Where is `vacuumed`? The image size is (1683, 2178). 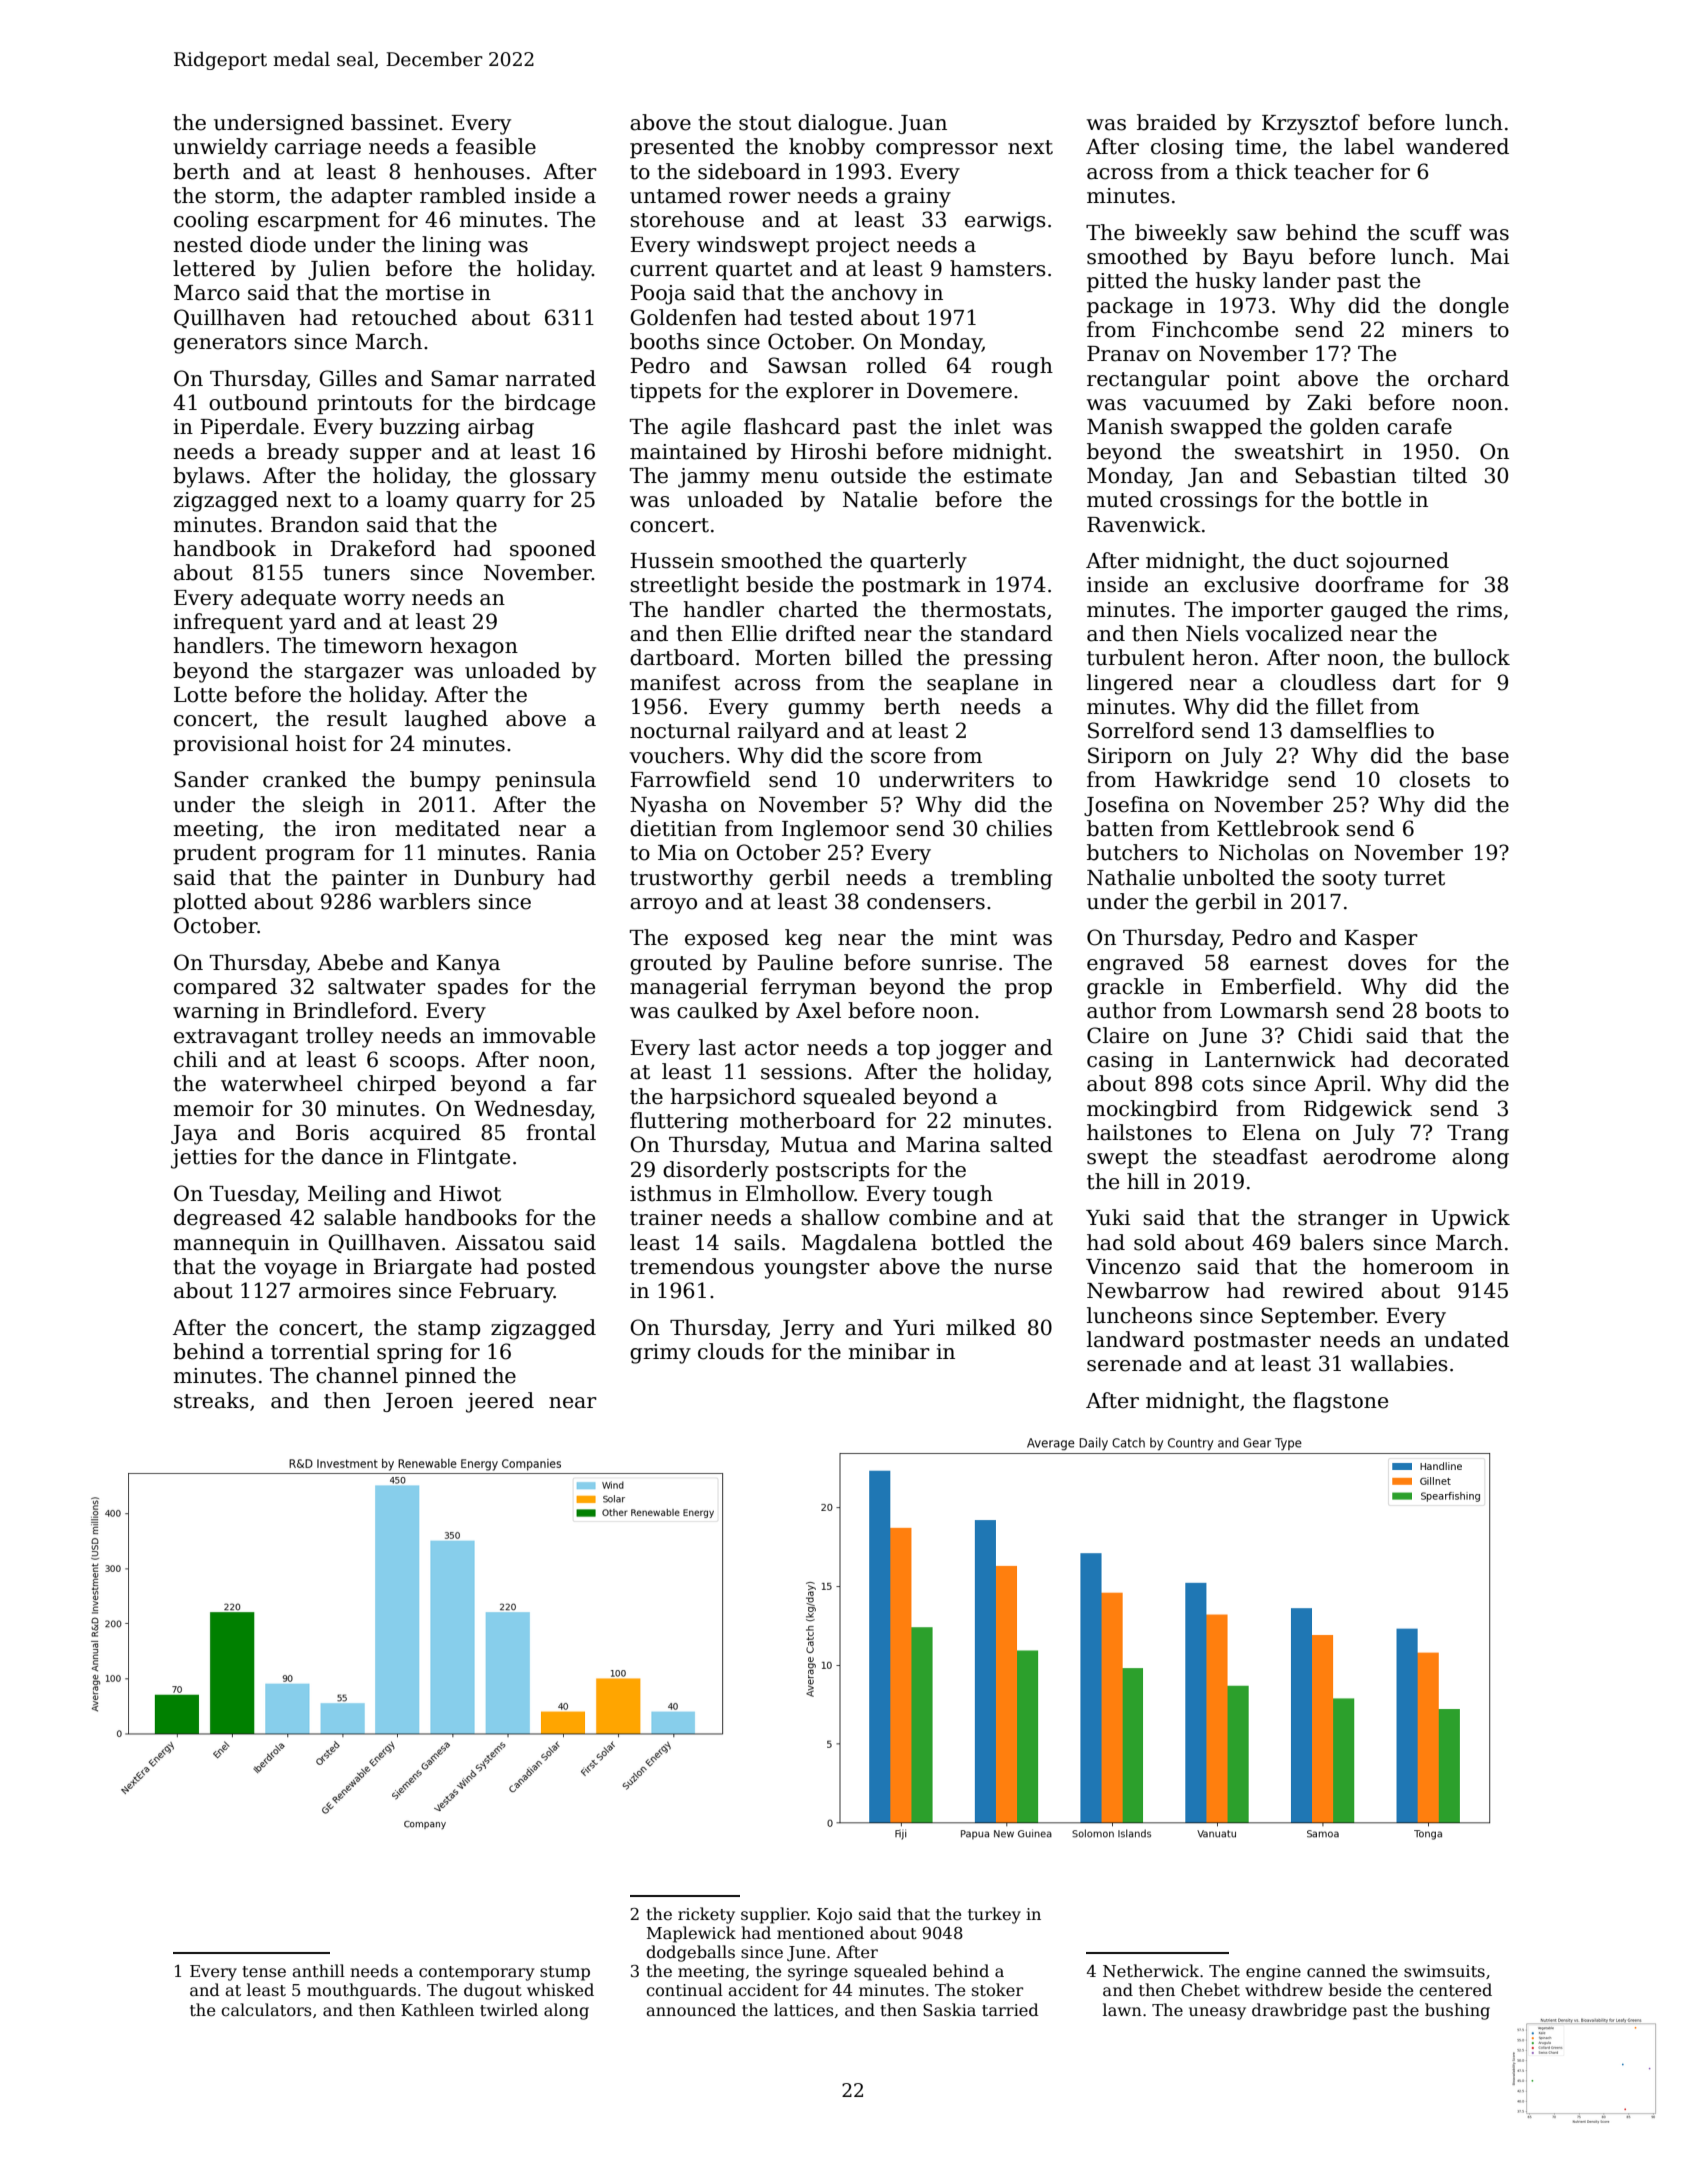 vacuumed is located at coordinates (1196, 402).
